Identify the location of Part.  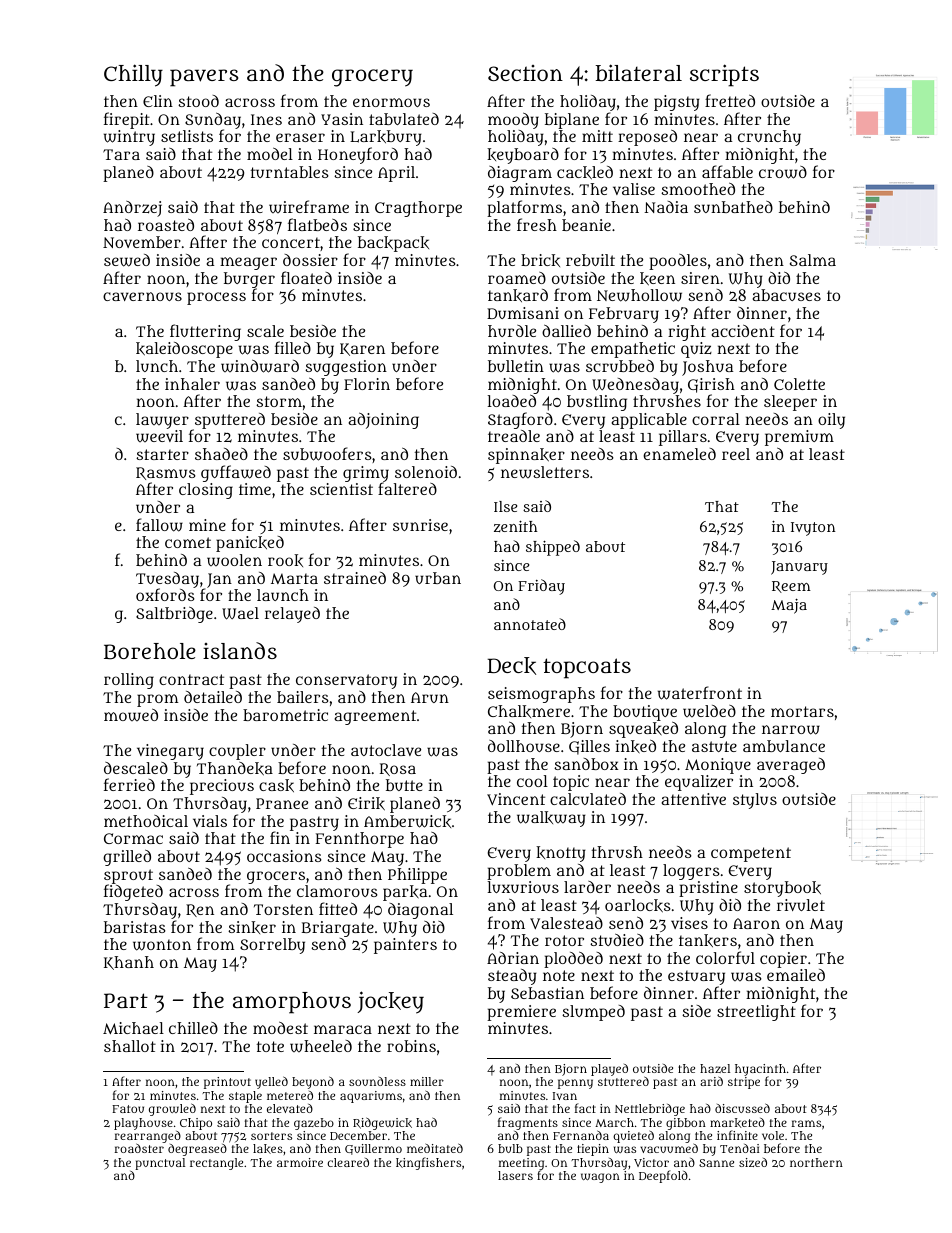
(126, 1000).
